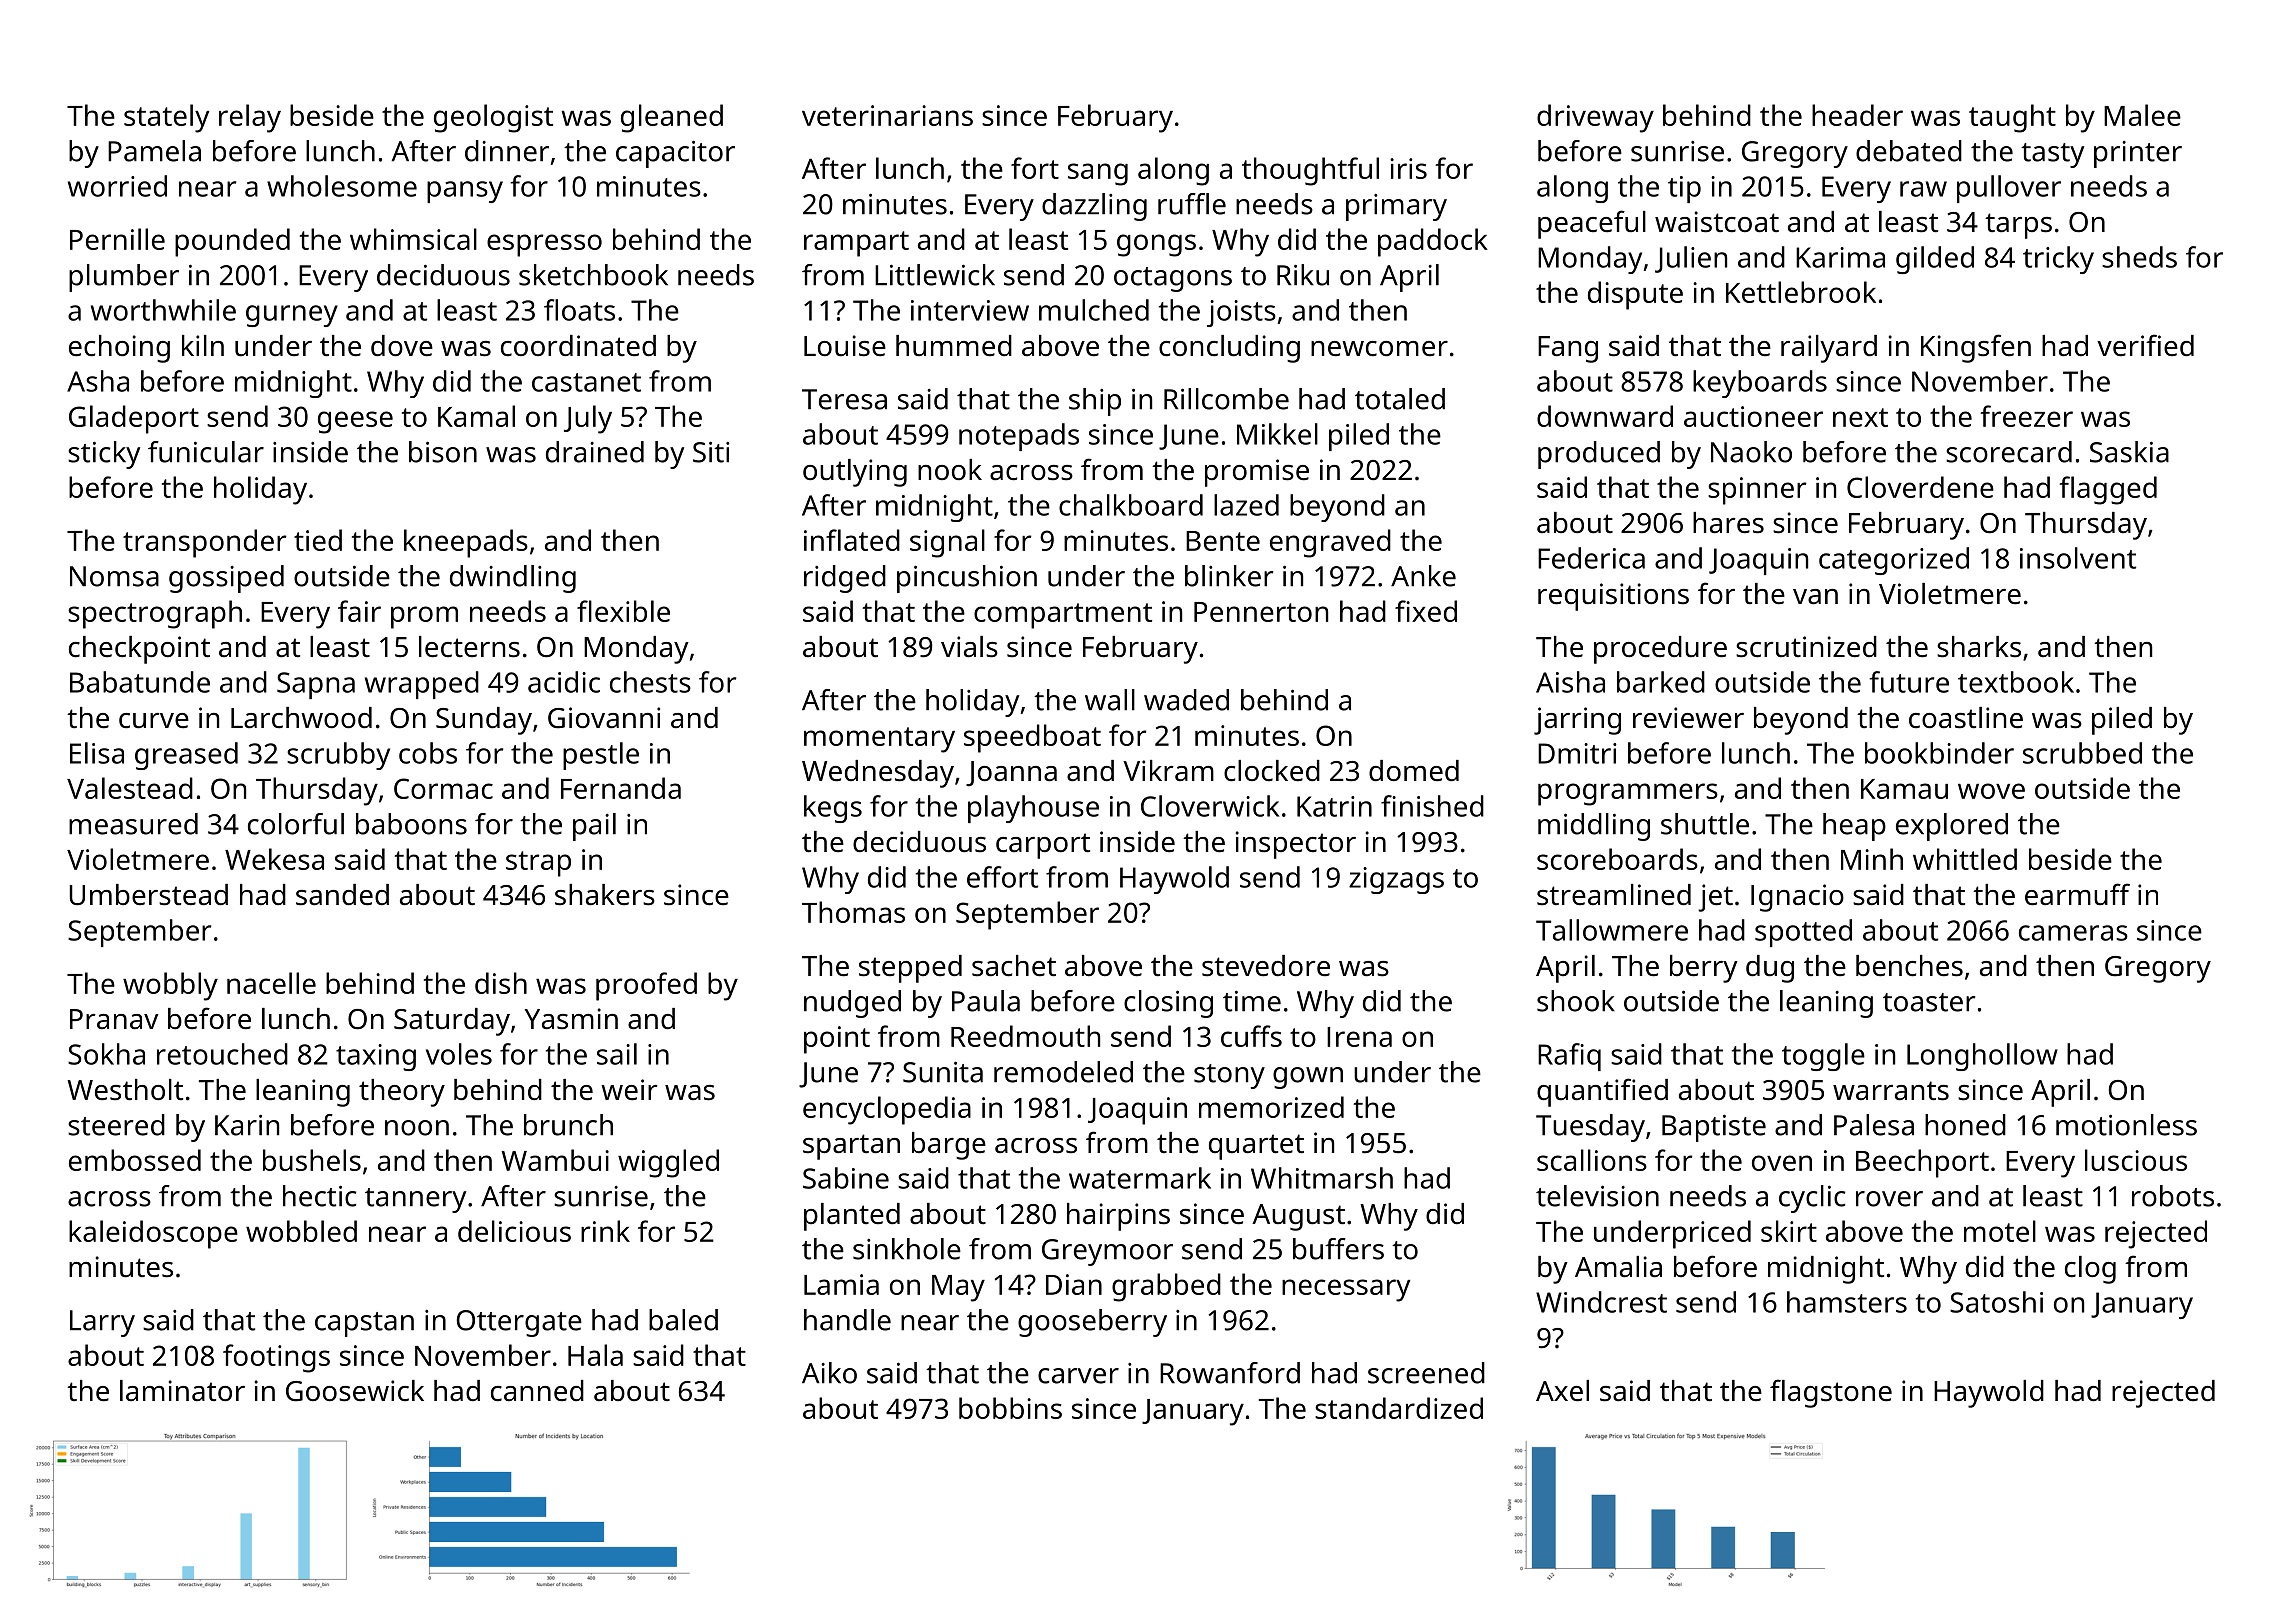 This page has height=1620, width=2292. What do you see at coordinates (182, 1391) in the page?
I see `laminator` at bounding box center [182, 1391].
